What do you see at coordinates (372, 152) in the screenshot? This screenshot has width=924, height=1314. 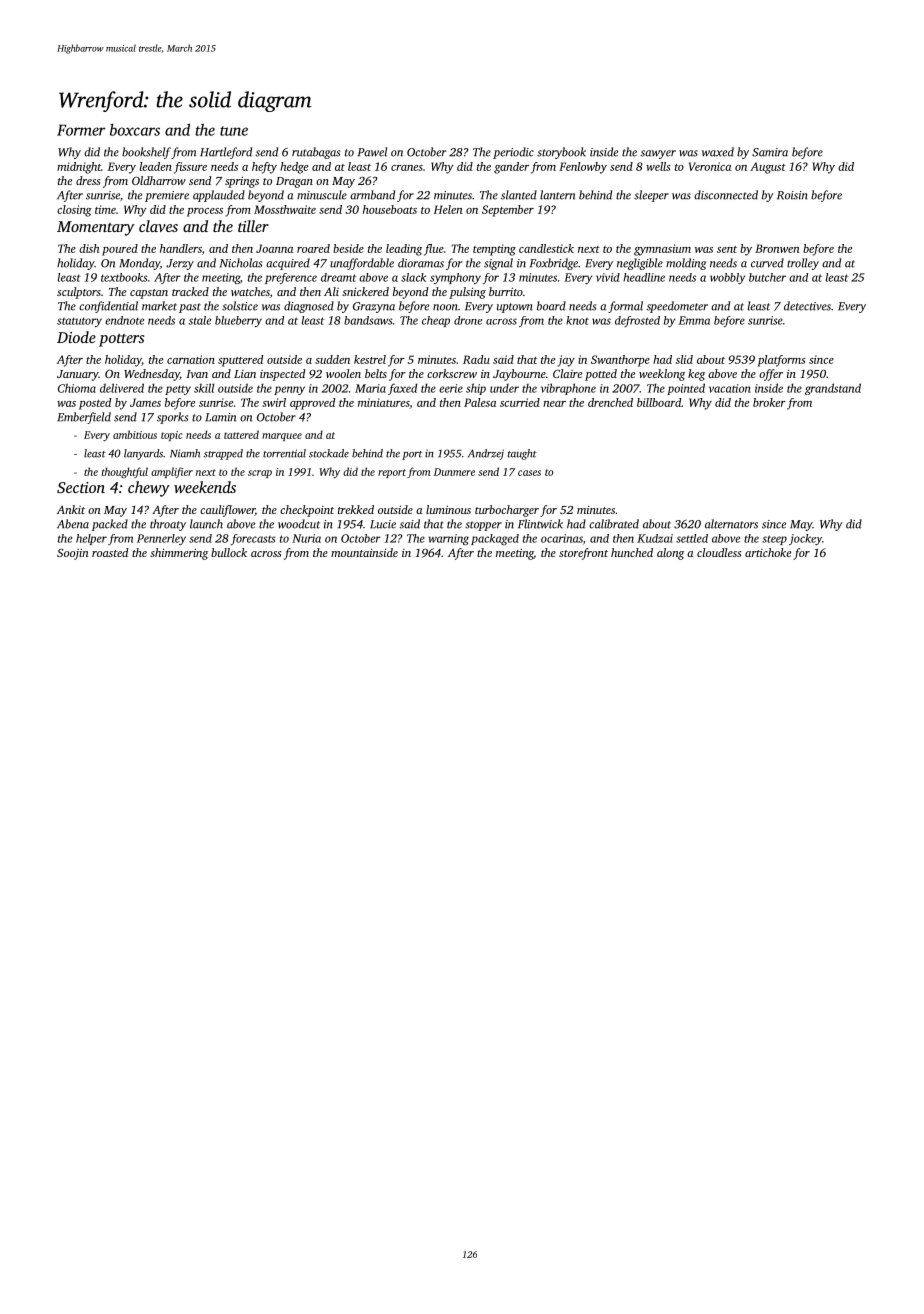 I see `Pawel` at bounding box center [372, 152].
